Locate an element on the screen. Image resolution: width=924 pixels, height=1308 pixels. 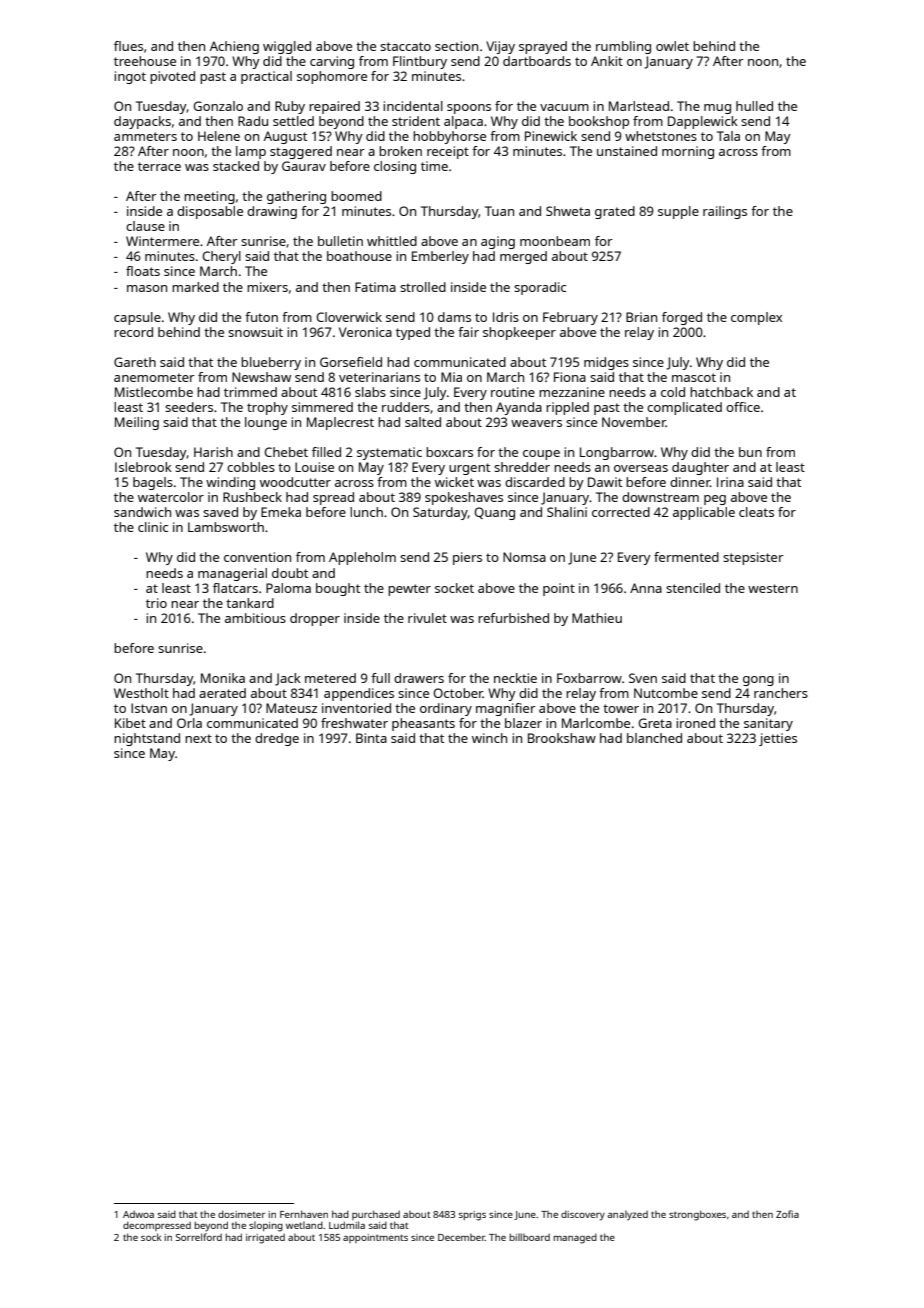
Gonzalo is located at coordinates (218, 106).
